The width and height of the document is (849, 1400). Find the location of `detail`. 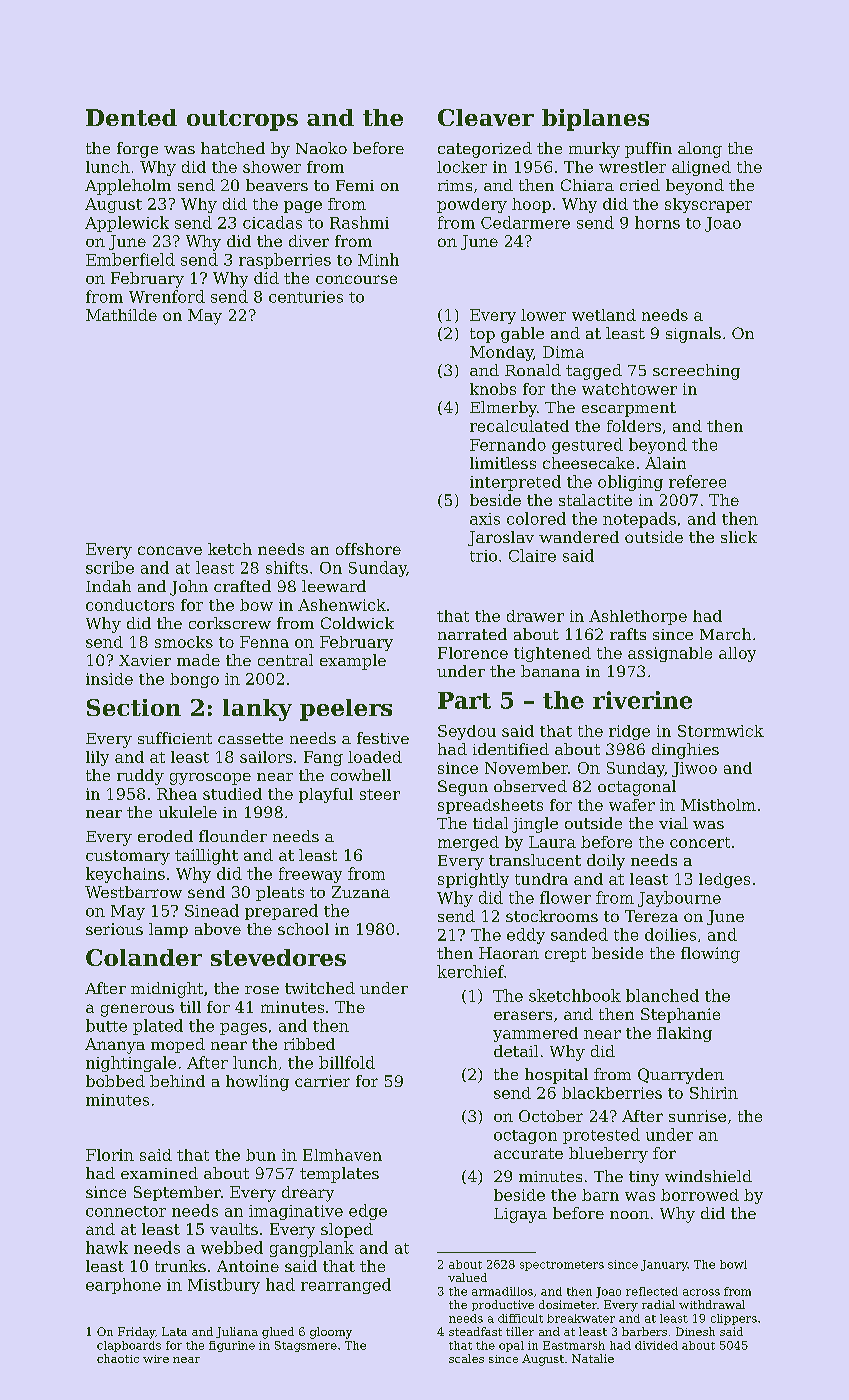

detail is located at coordinates (516, 1051).
